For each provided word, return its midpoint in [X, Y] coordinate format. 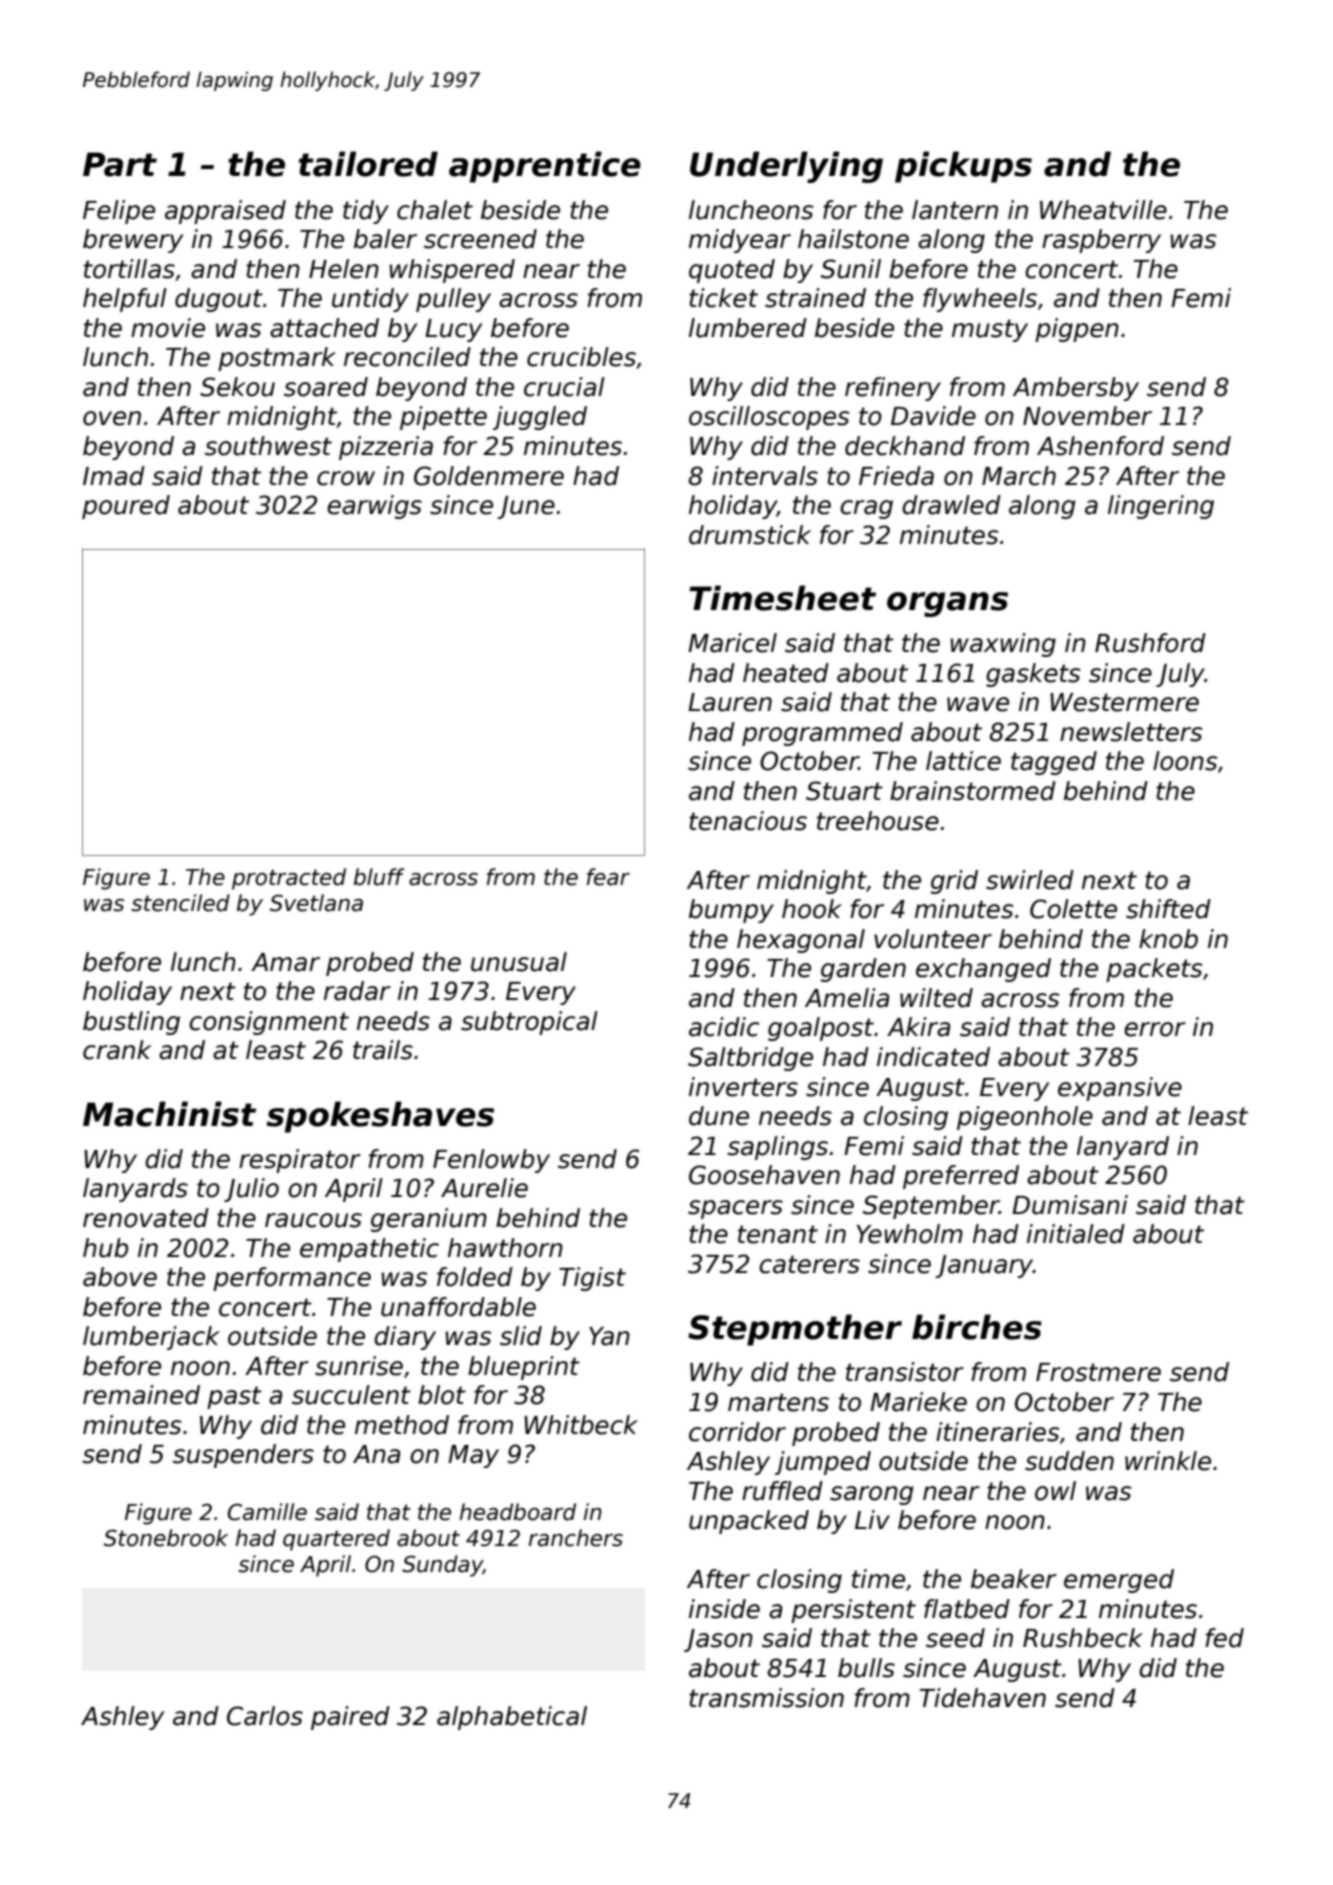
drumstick [750, 535]
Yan [609, 1336]
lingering [1161, 507]
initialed [1076, 1234]
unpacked [749, 1522]
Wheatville [1103, 210]
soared [326, 387]
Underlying [786, 167]
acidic [724, 1027]
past [234, 1397]
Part [120, 164]
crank [117, 1050]
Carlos [265, 1716]
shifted [1168, 909]
